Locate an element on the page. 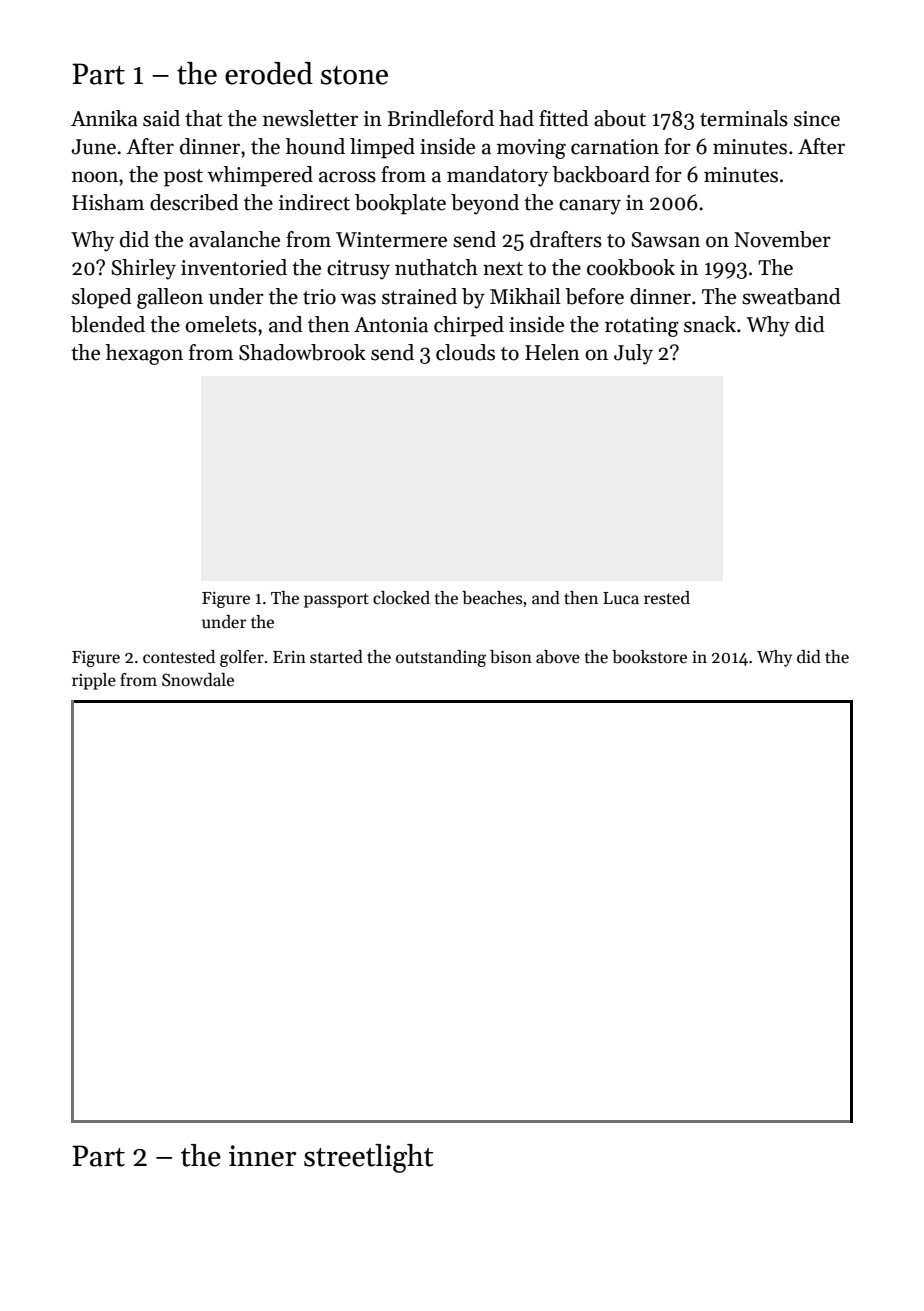  moving is located at coordinates (531, 149).
